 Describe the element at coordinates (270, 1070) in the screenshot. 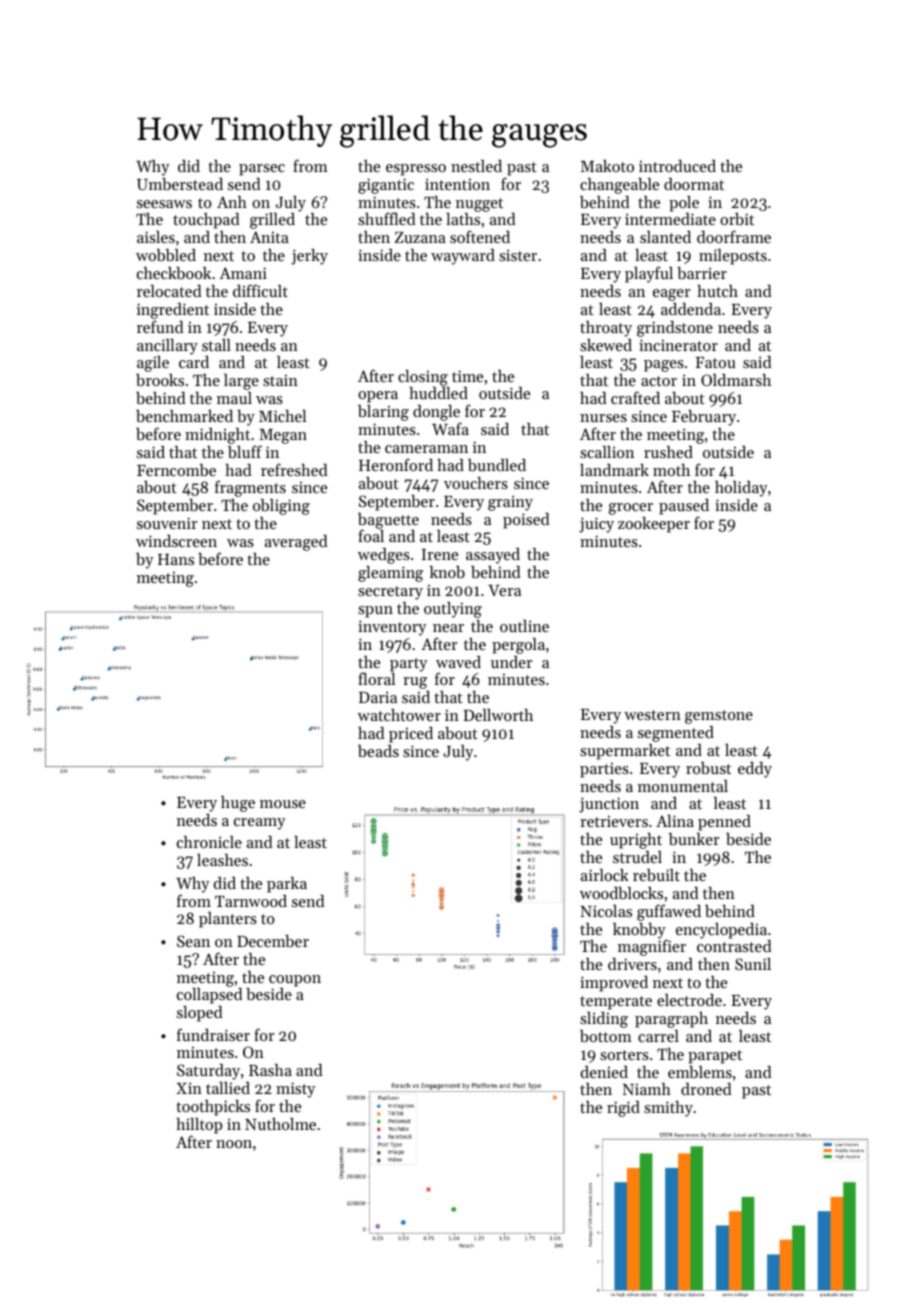

I see `Rasha` at that location.
